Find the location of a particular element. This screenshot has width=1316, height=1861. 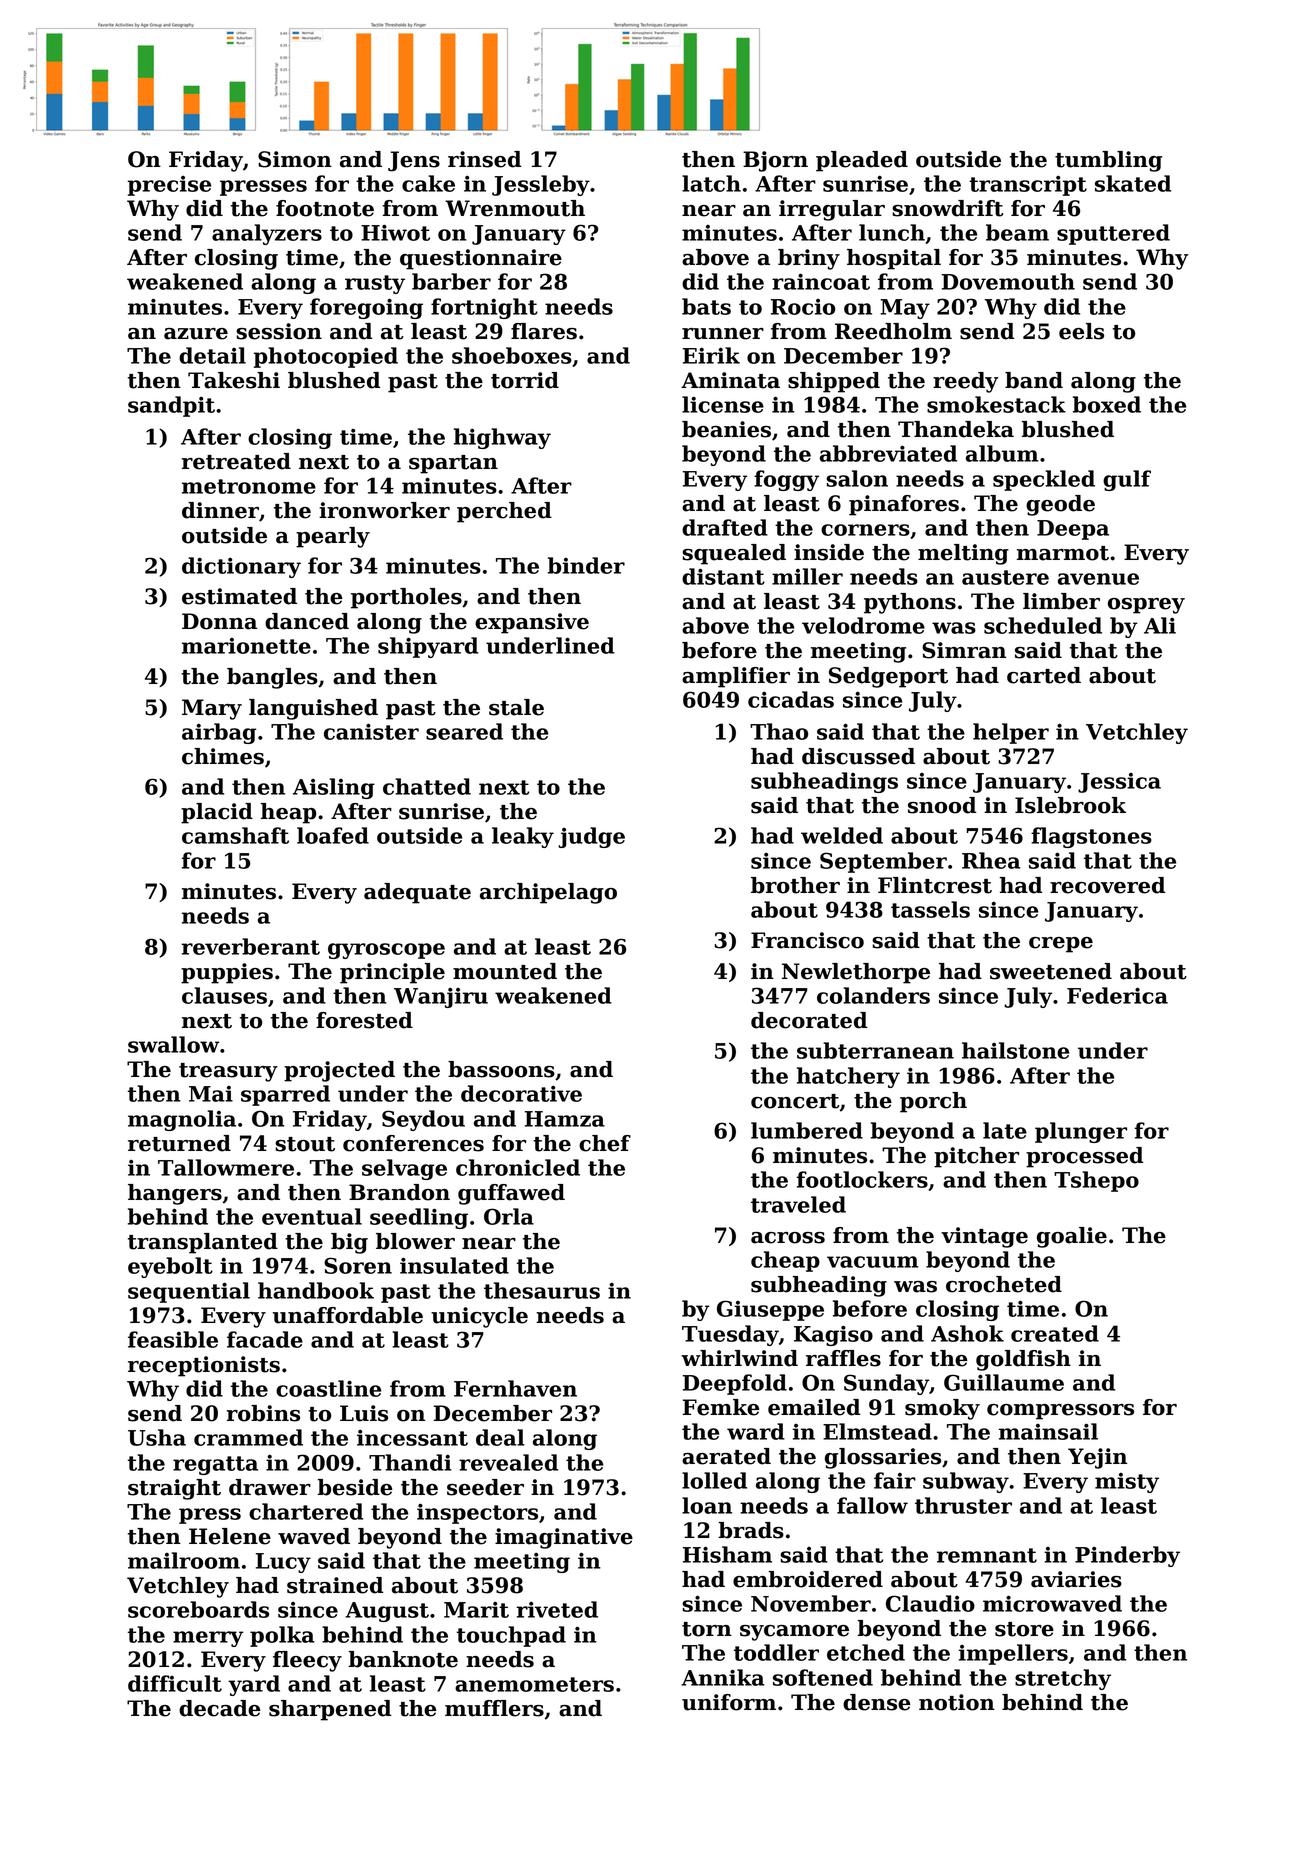

Jessica is located at coordinates (1119, 783).
